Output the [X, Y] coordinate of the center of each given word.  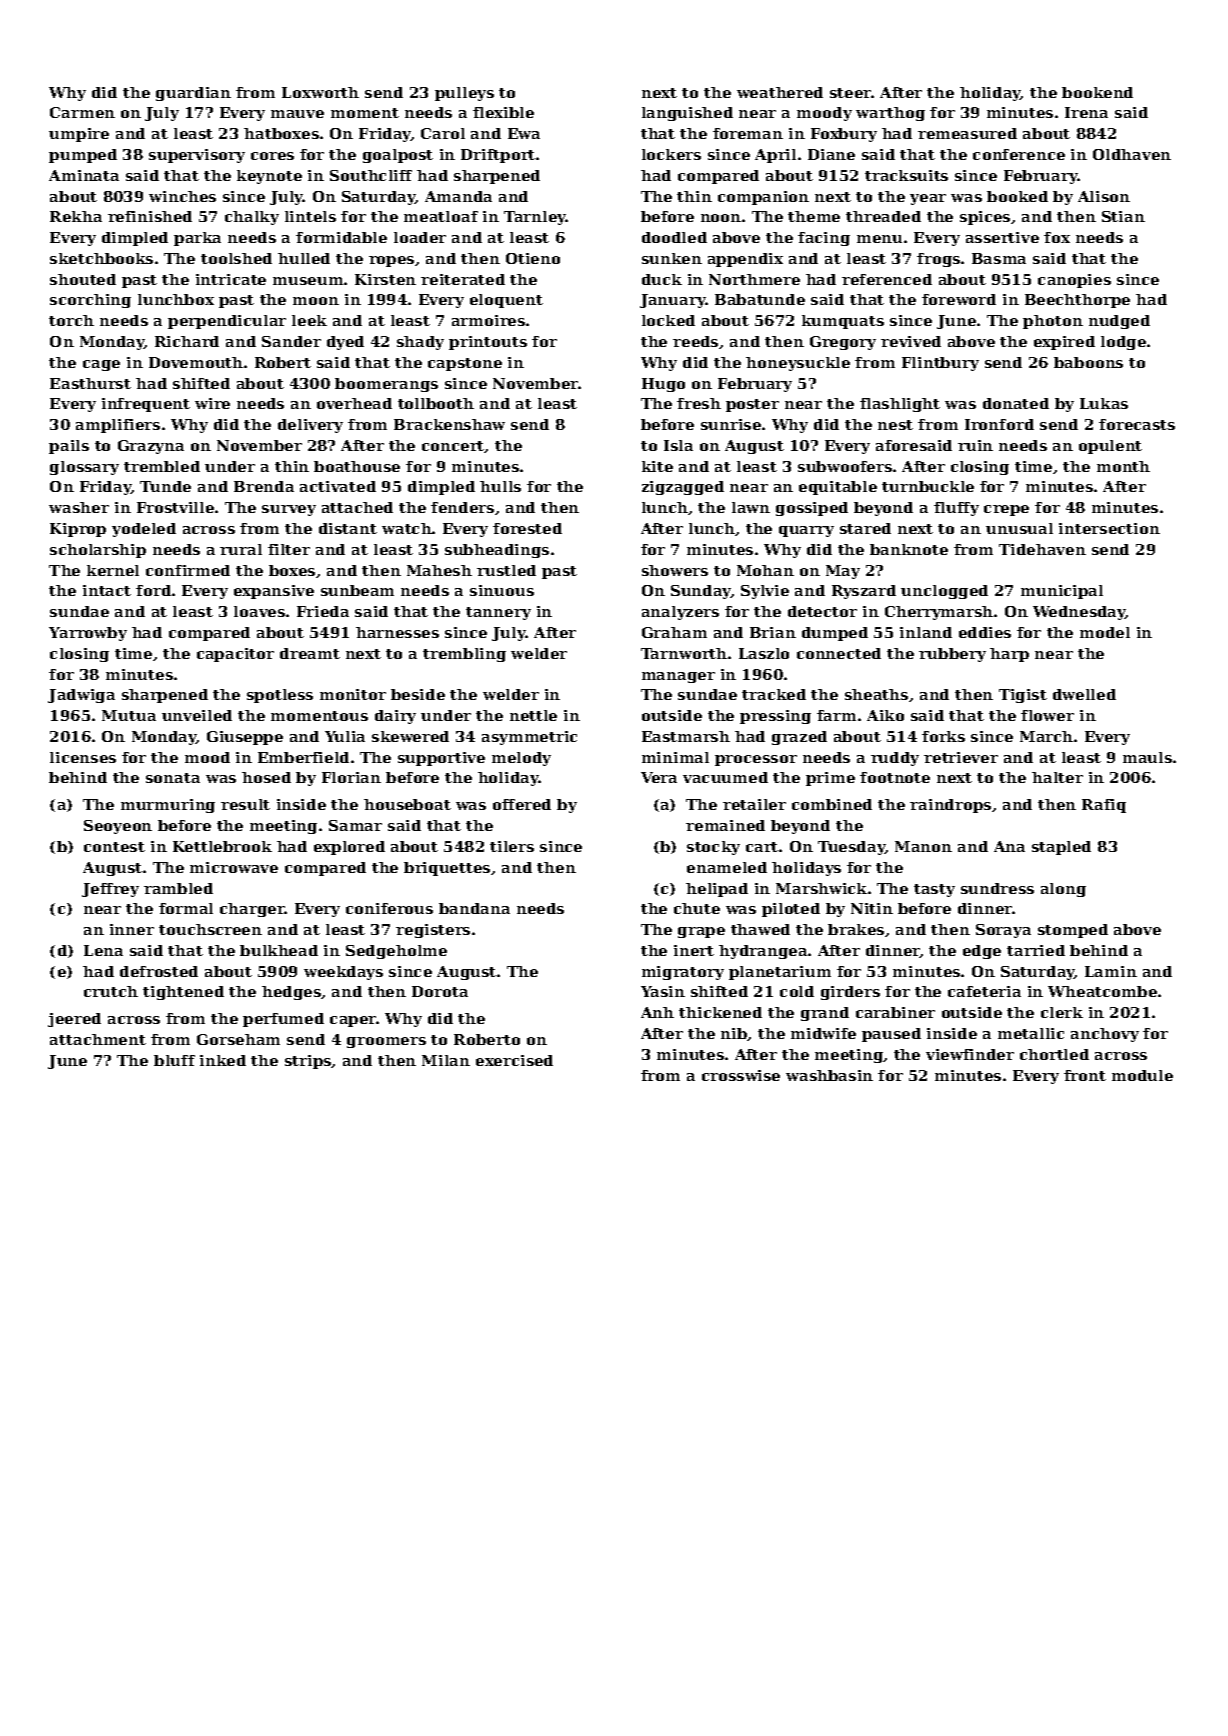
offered [522, 804]
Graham [674, 632]
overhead [354, 403]
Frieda [323, 611]
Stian [1123, 216]
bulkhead [279, 950]
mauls [1147, 757]
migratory [683, 973]
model [1105, 632]
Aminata [84, 175]
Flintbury [940, 364]
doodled [674, 237]
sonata [173, 778]
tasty [934, 890]
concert [453, 447]
